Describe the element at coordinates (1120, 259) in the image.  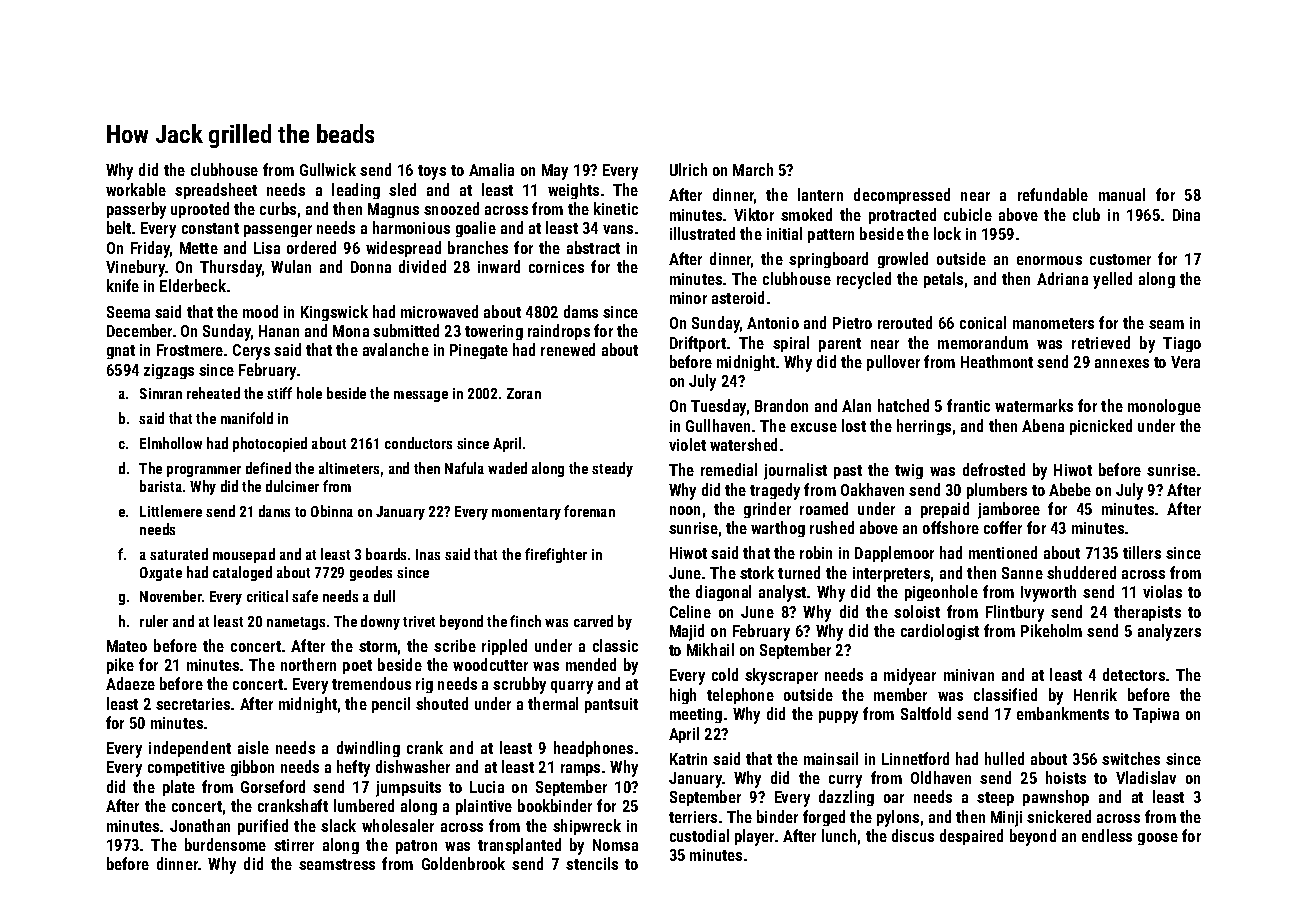
I see `customer` at that location.
